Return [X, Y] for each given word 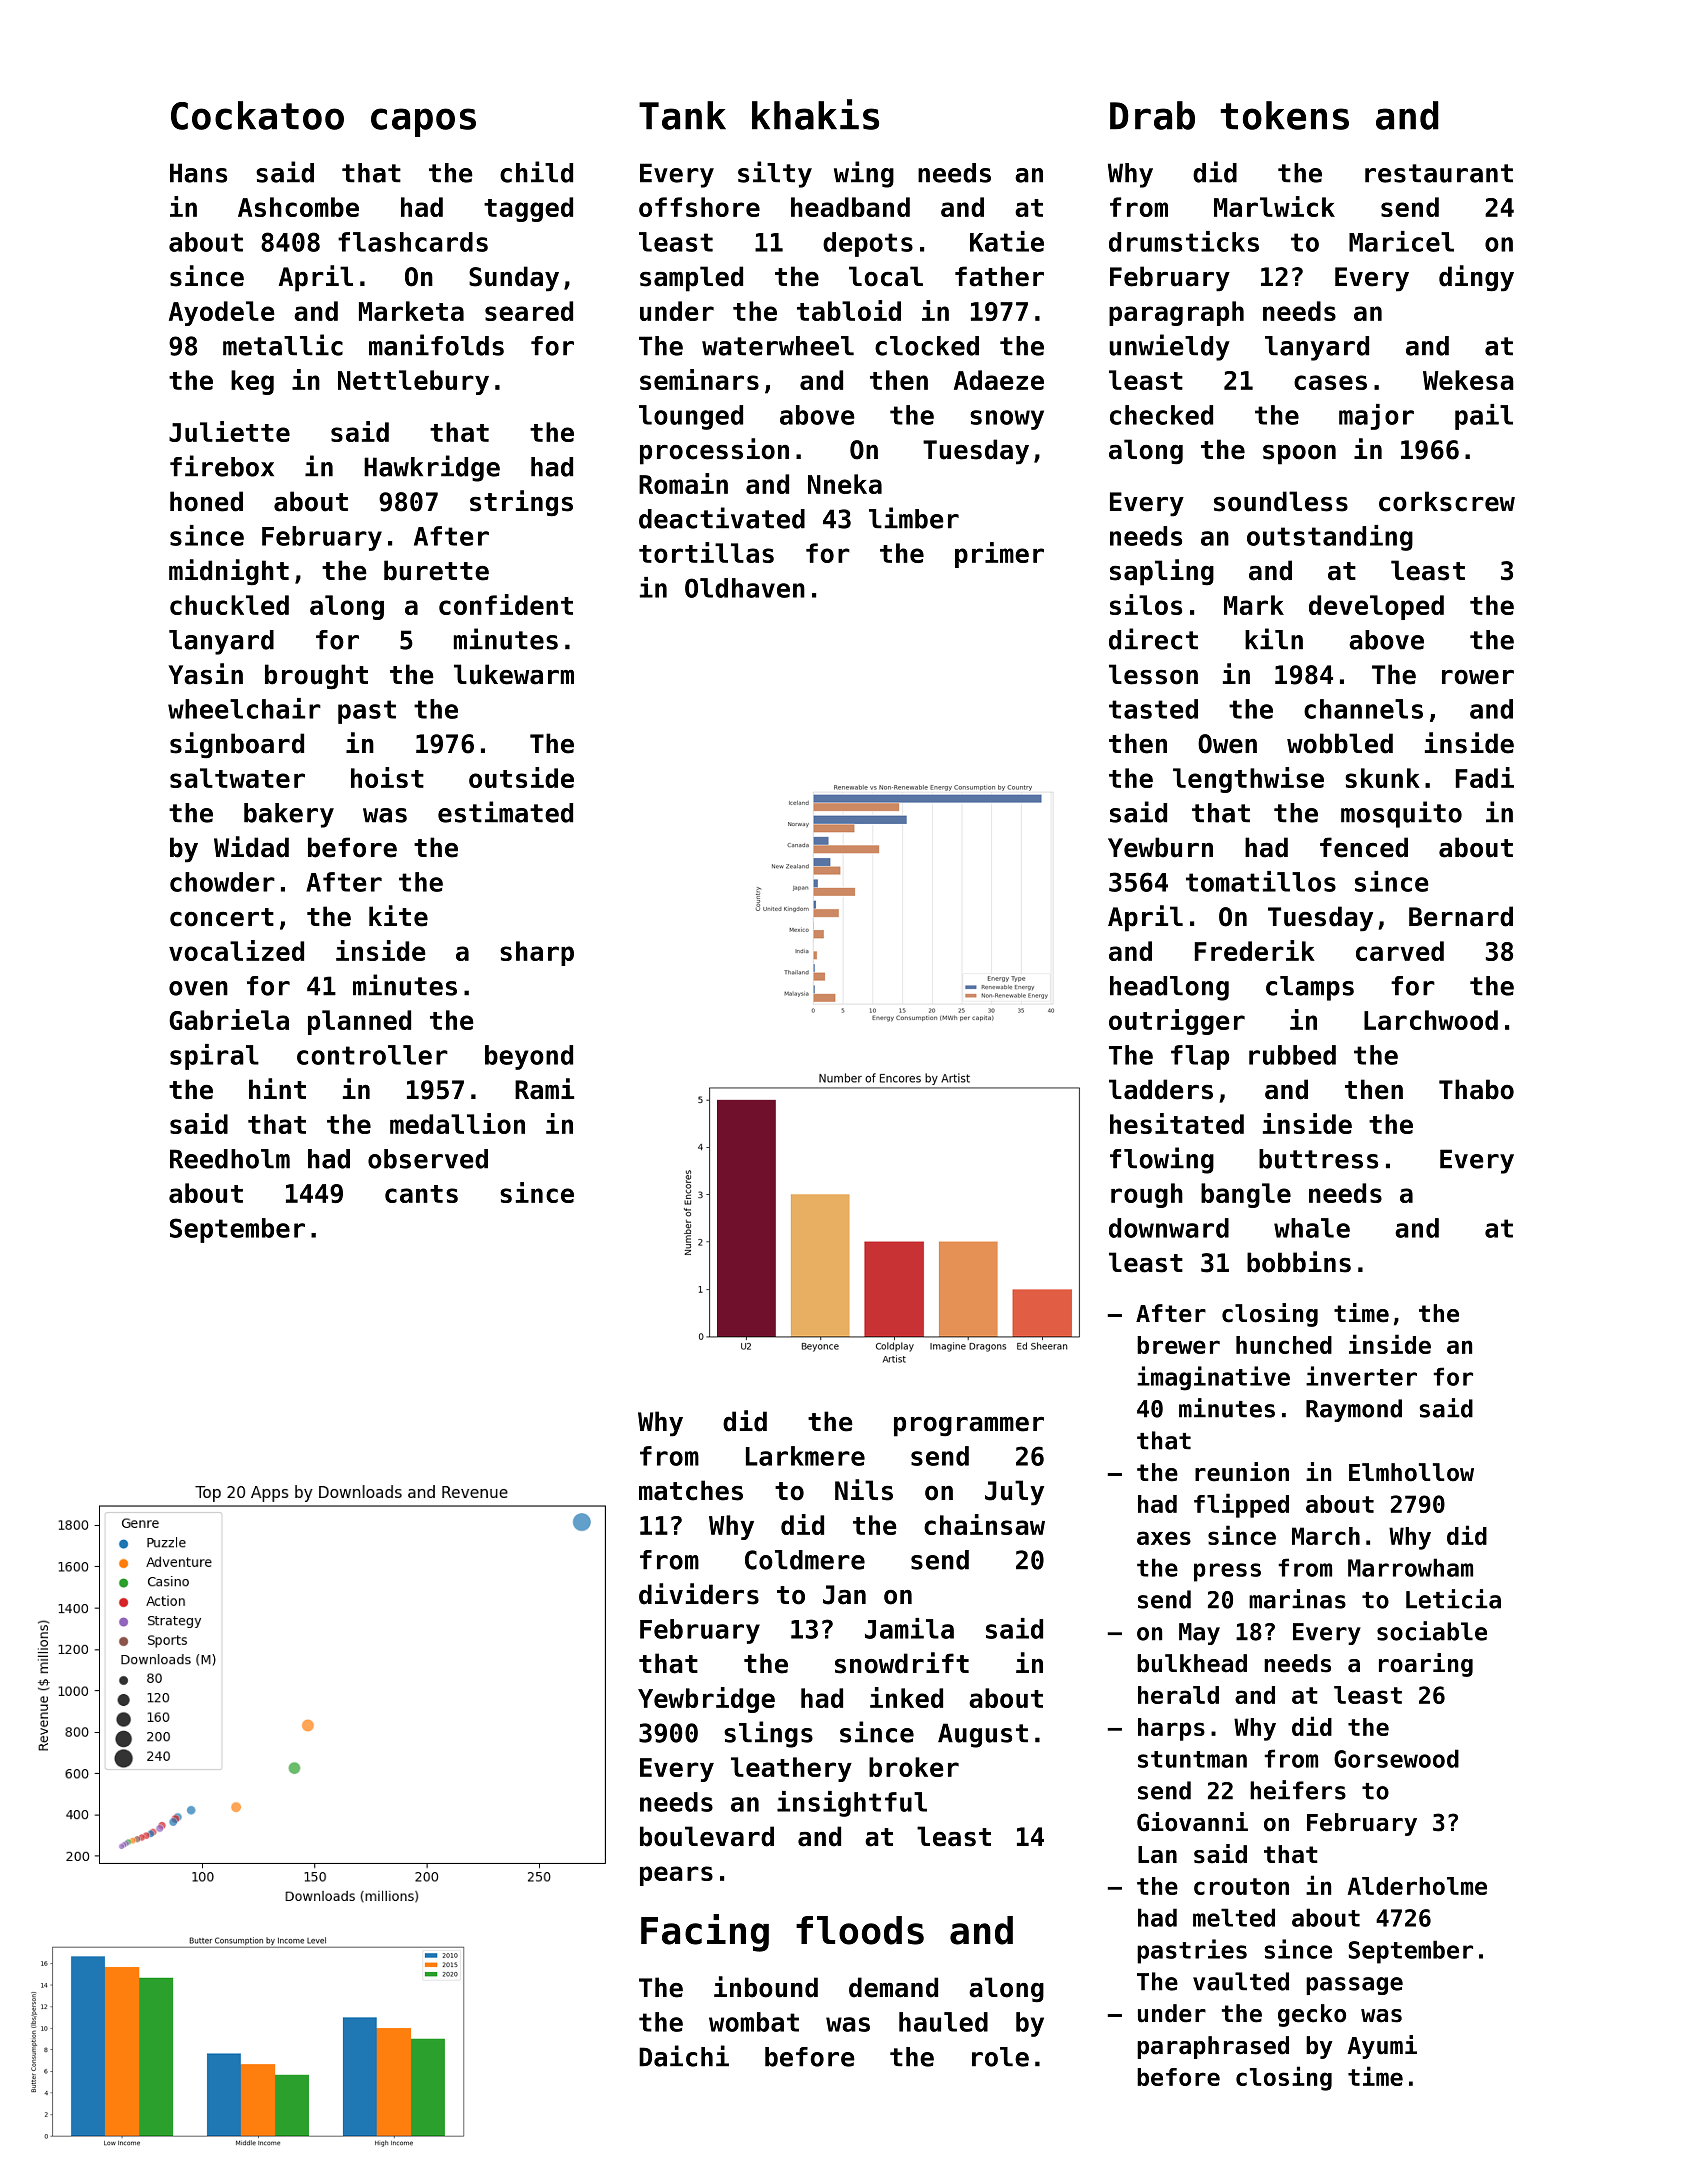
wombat [754, 2022]
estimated [505, 812]
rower [1478, 677]
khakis [815, 114]
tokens [1284, 115]
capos [423, 122]
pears [676, 1876]
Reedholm [230, 1159]
